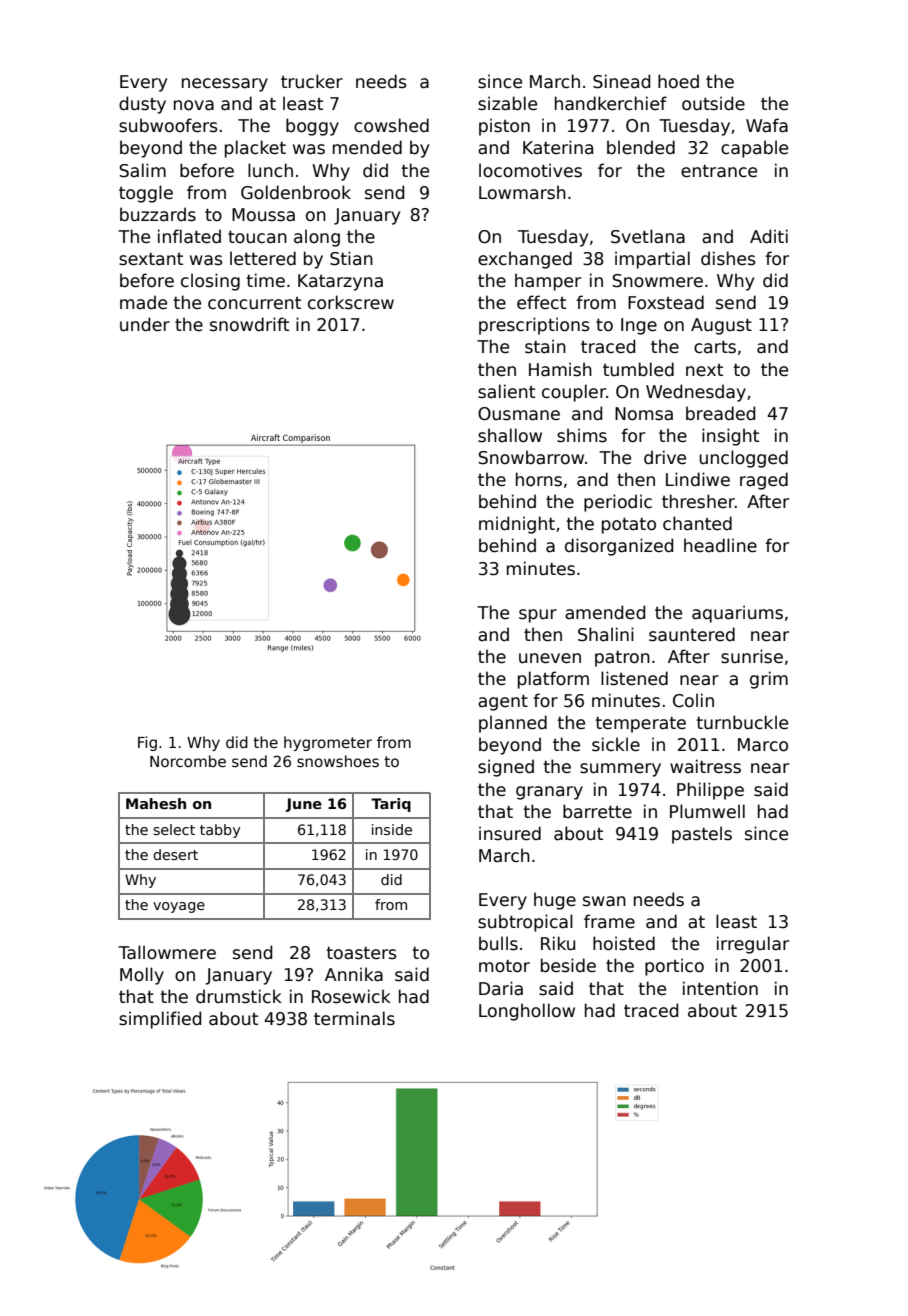 The height and width of the screenshot is (1316, 908). I want to click on Wafa, so click(767, 125).
